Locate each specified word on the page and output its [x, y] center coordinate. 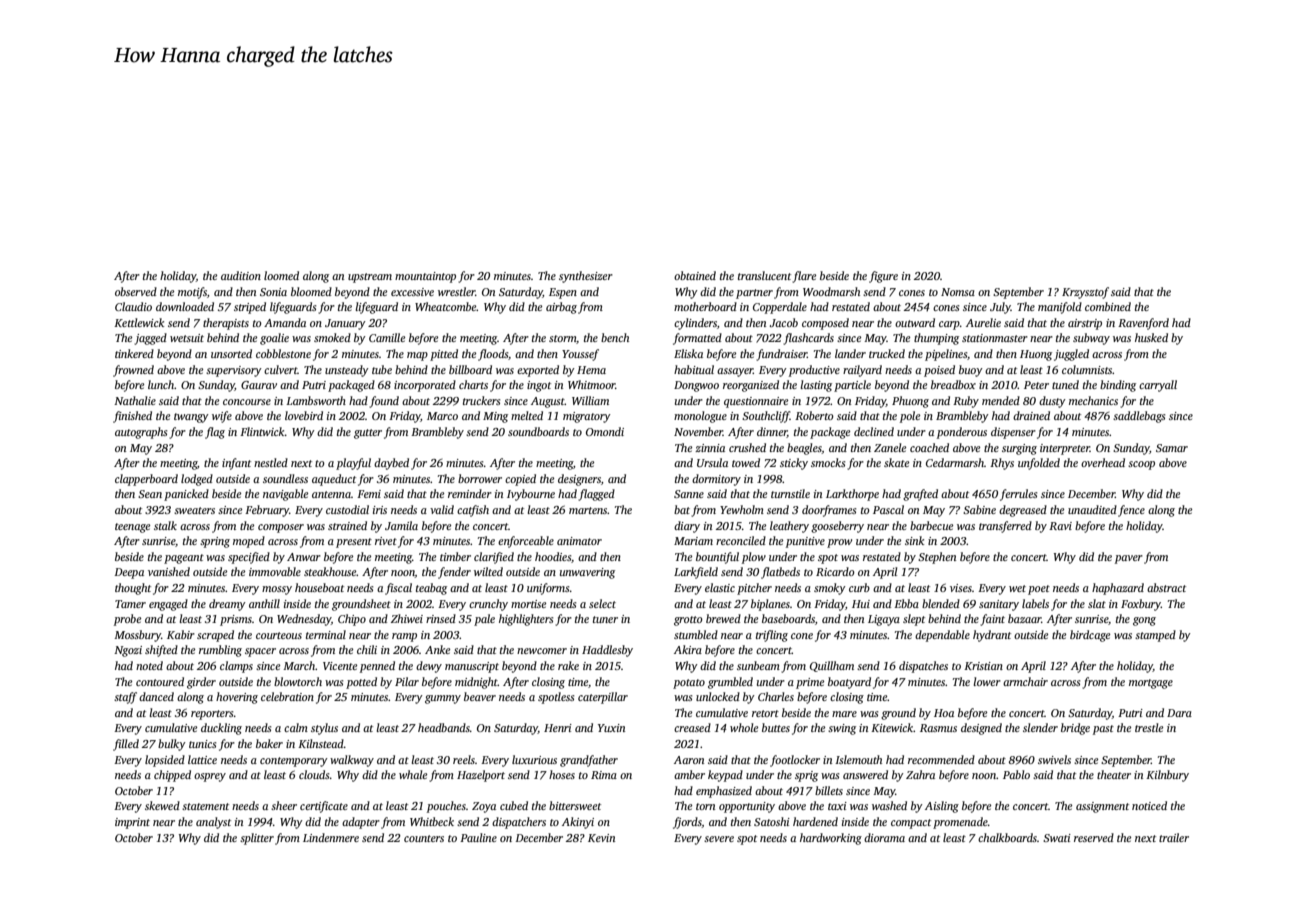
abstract [1166, 587]
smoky [830, 589]
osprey [210, 777]
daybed [391, 464]
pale [484, 620]
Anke [437, 649]
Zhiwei [407, 618]
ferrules [1018, 495]
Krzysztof [1085, 293]
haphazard [1118, 589]
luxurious [534, 759]
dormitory [716, 480]
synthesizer [586, 277]
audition [241, 275]
